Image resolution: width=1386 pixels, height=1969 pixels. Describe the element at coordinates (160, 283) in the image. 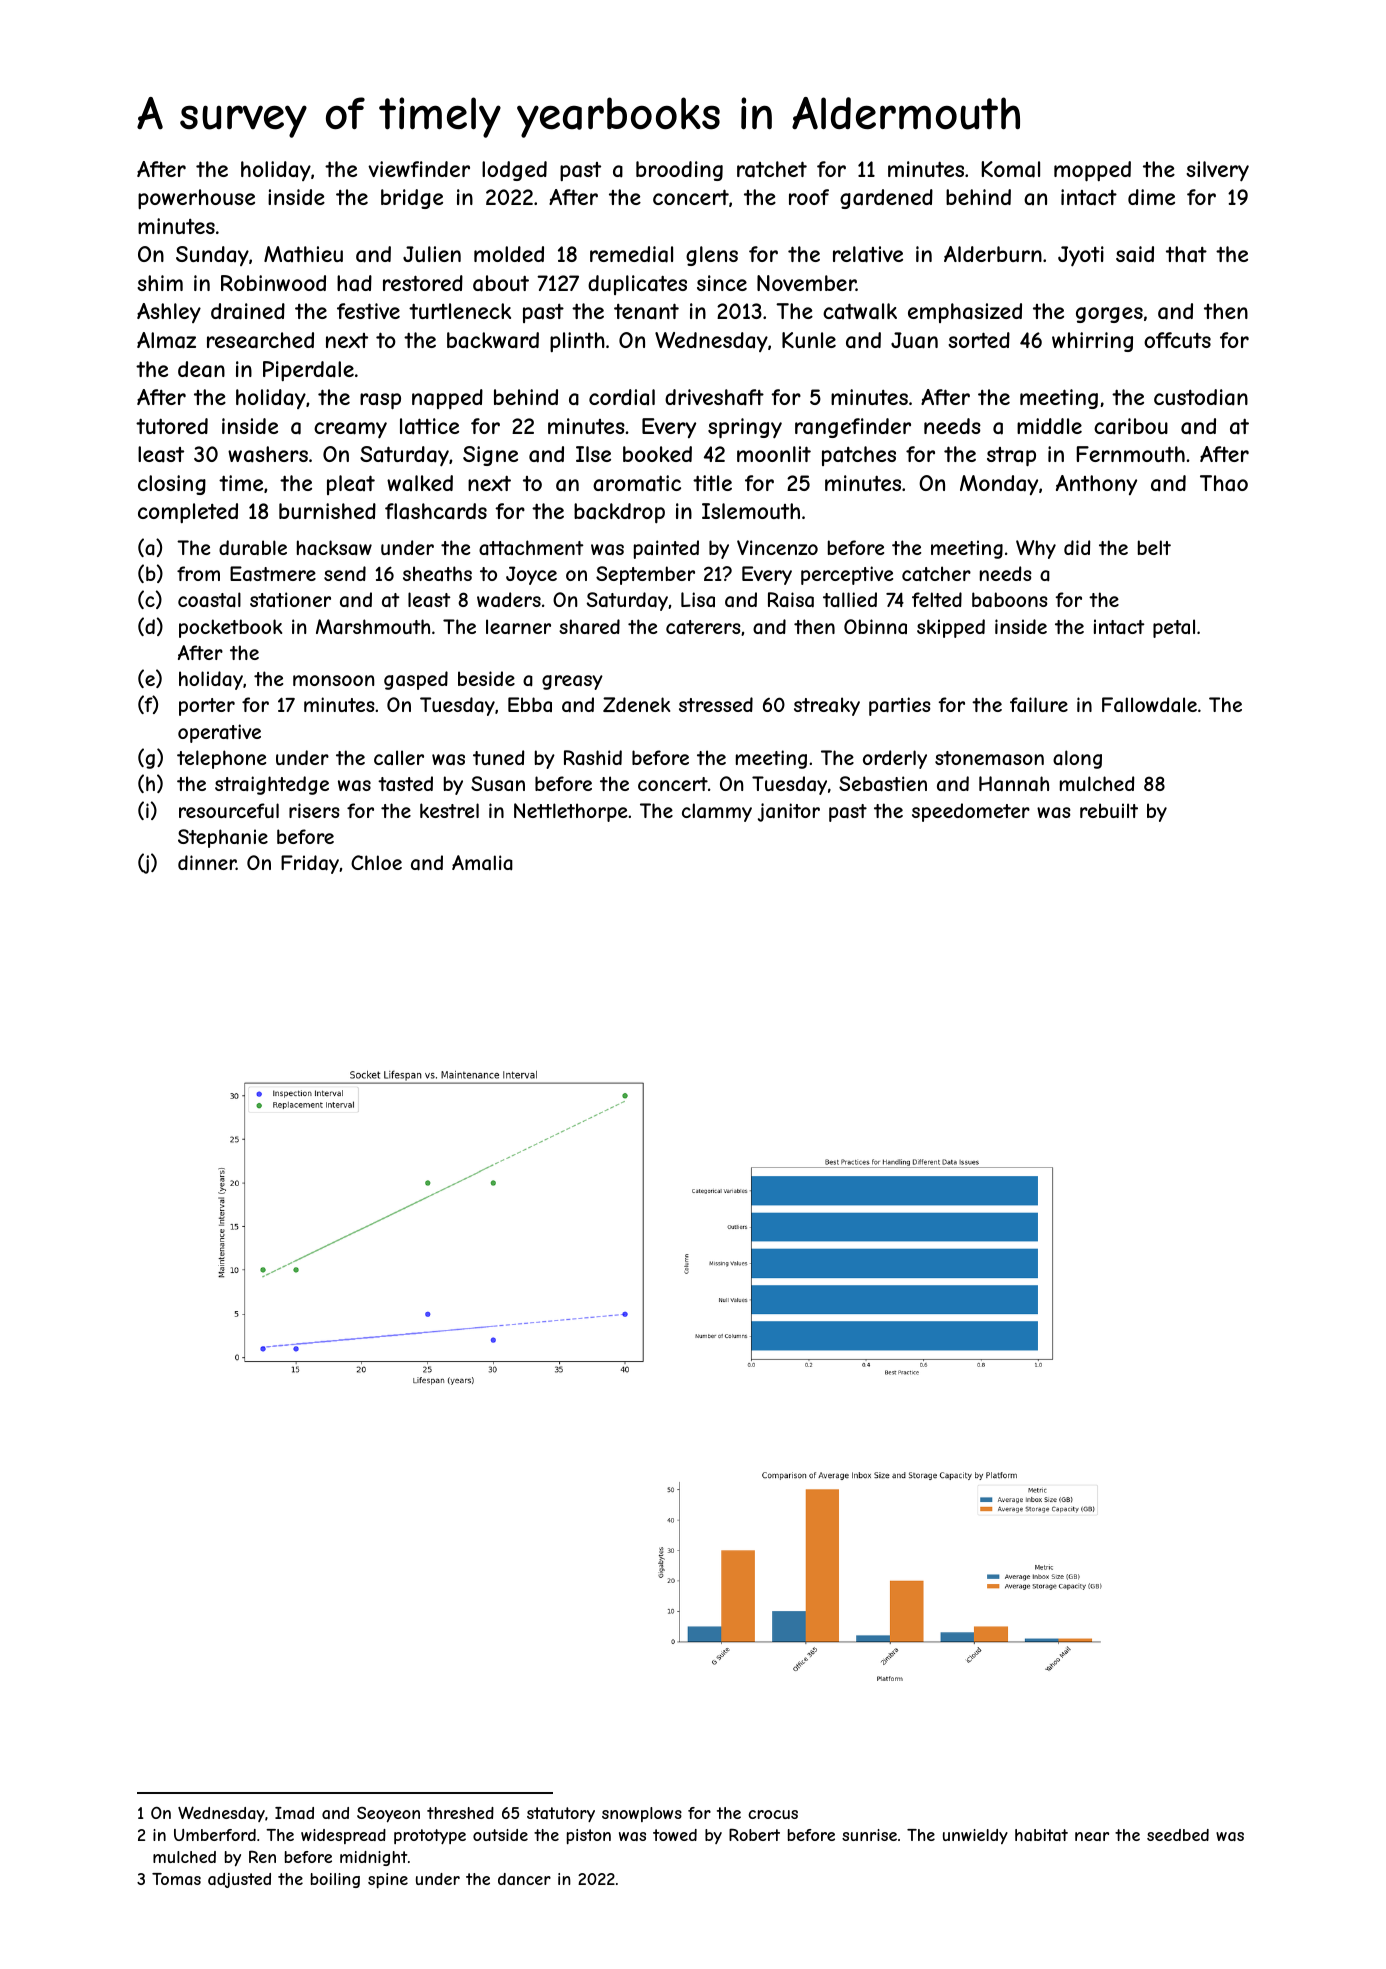

I see `shim` at that location.
